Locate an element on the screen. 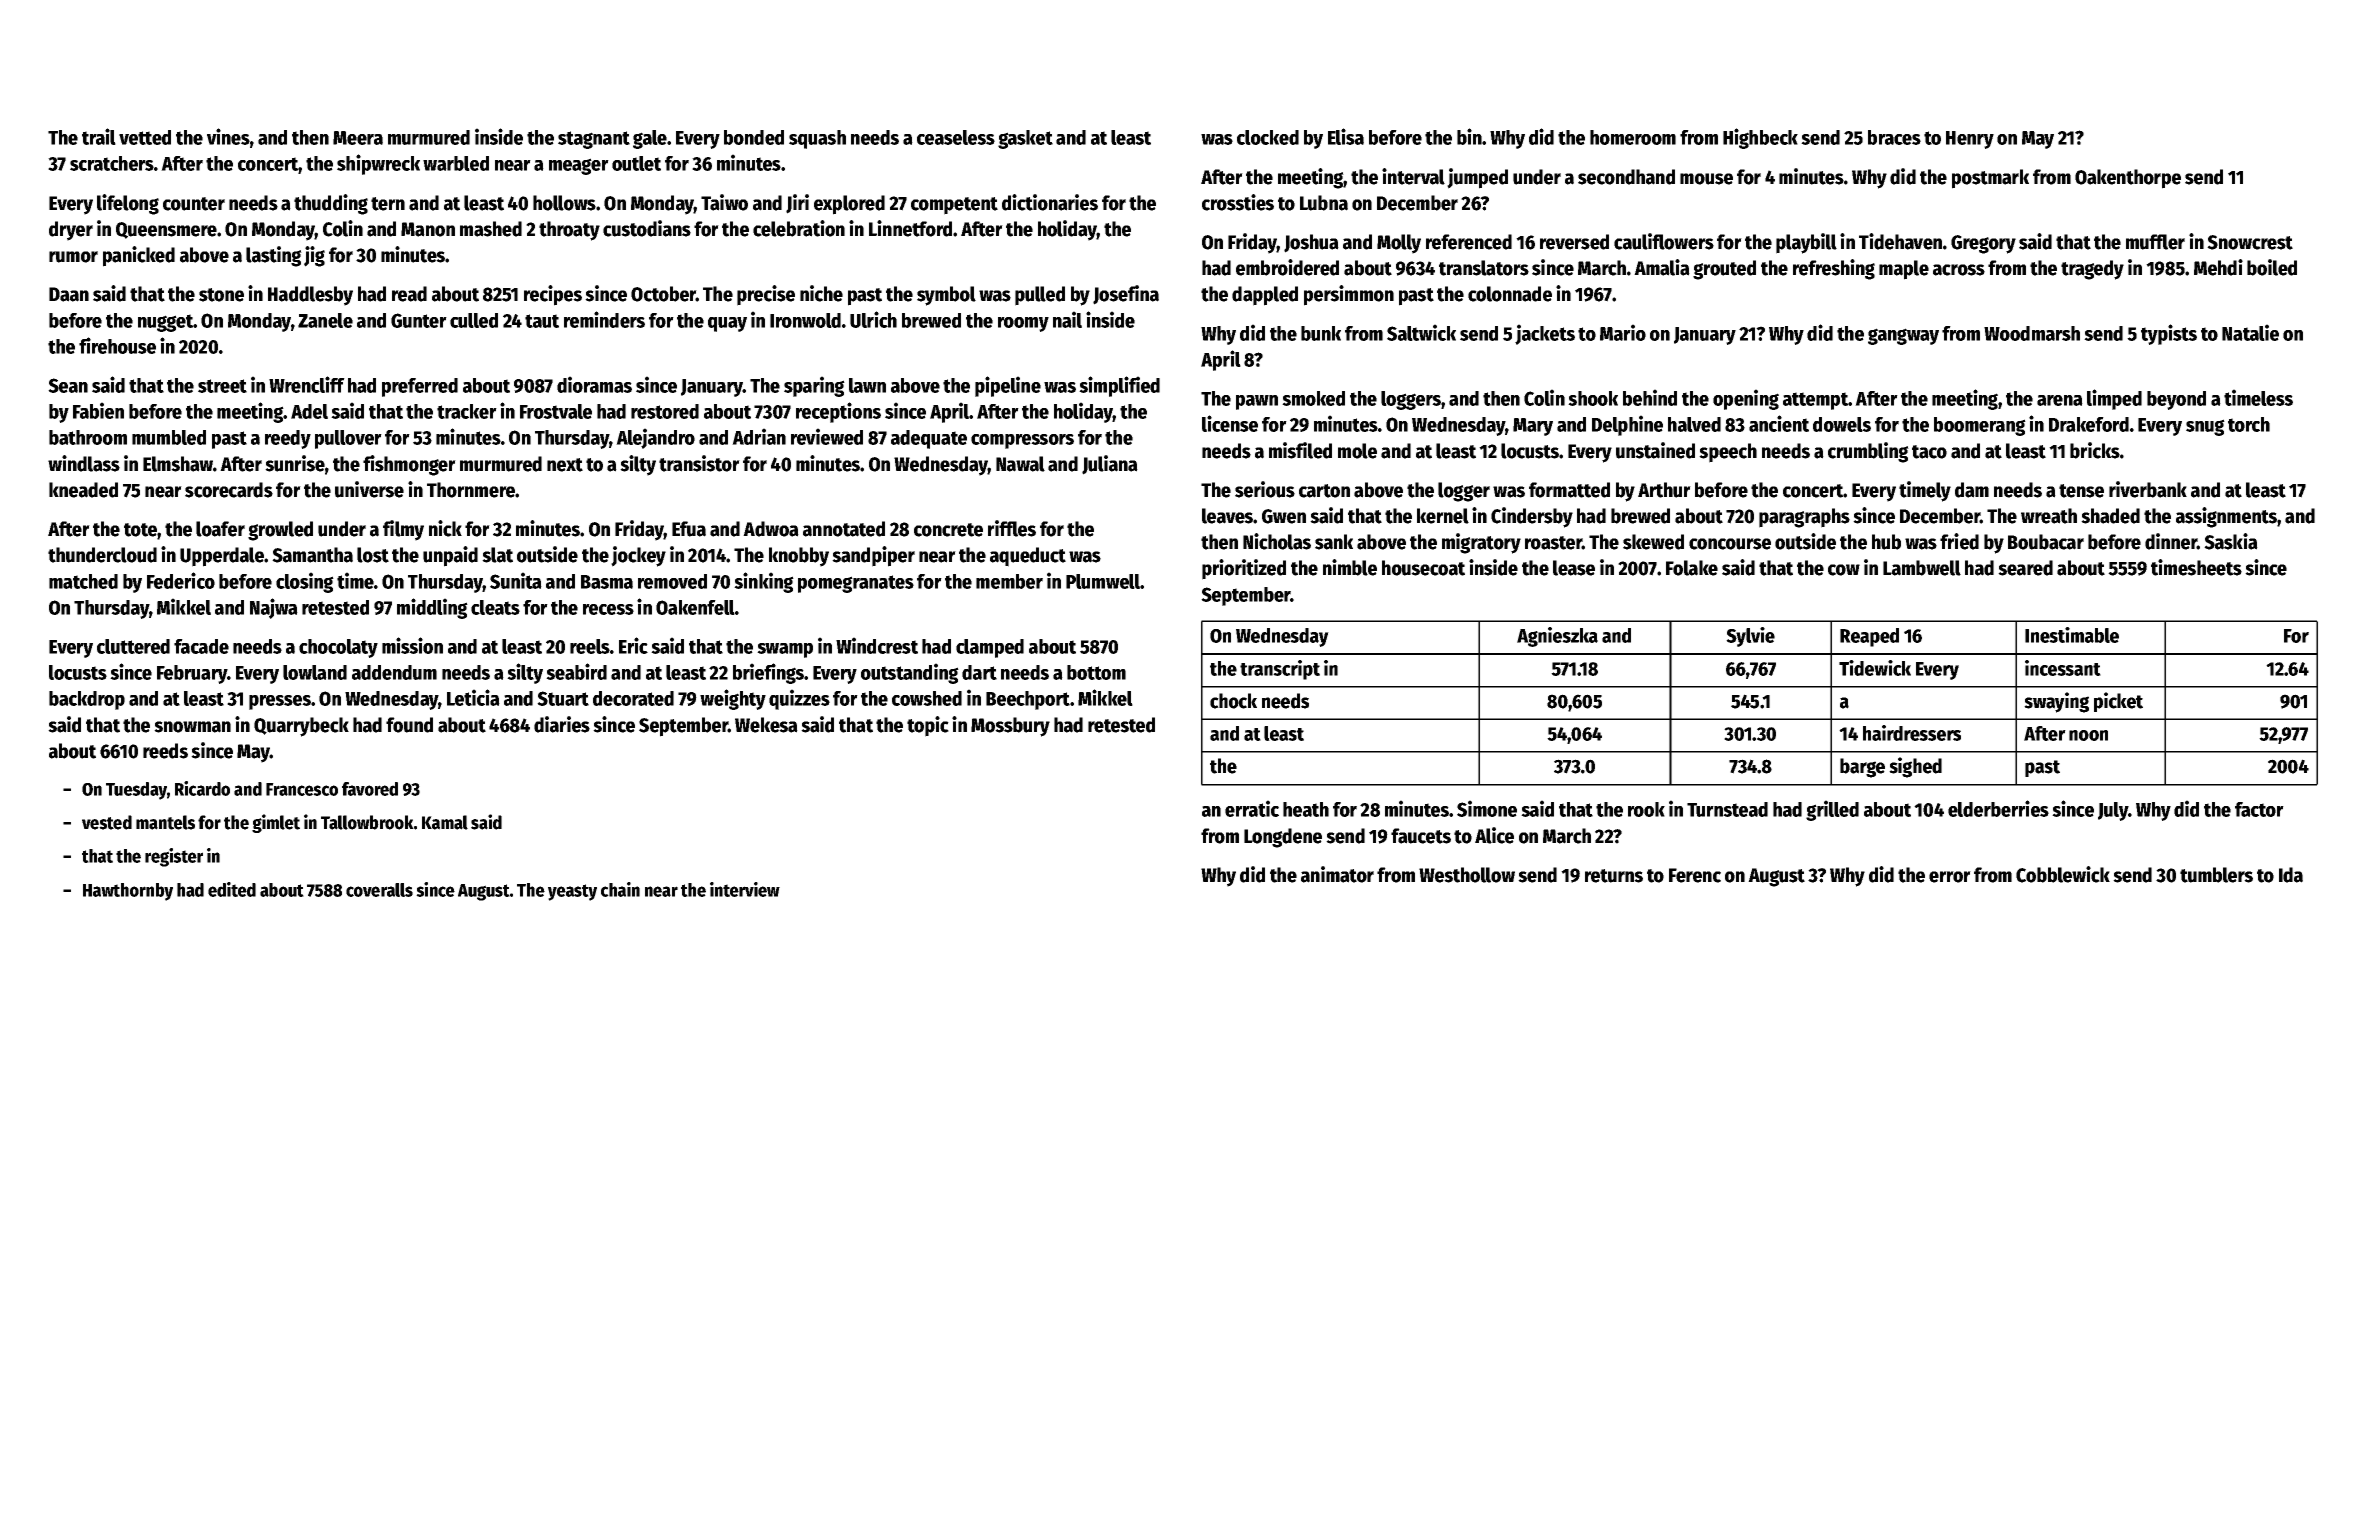  Linnetford is located at coordinates (910, 228).
